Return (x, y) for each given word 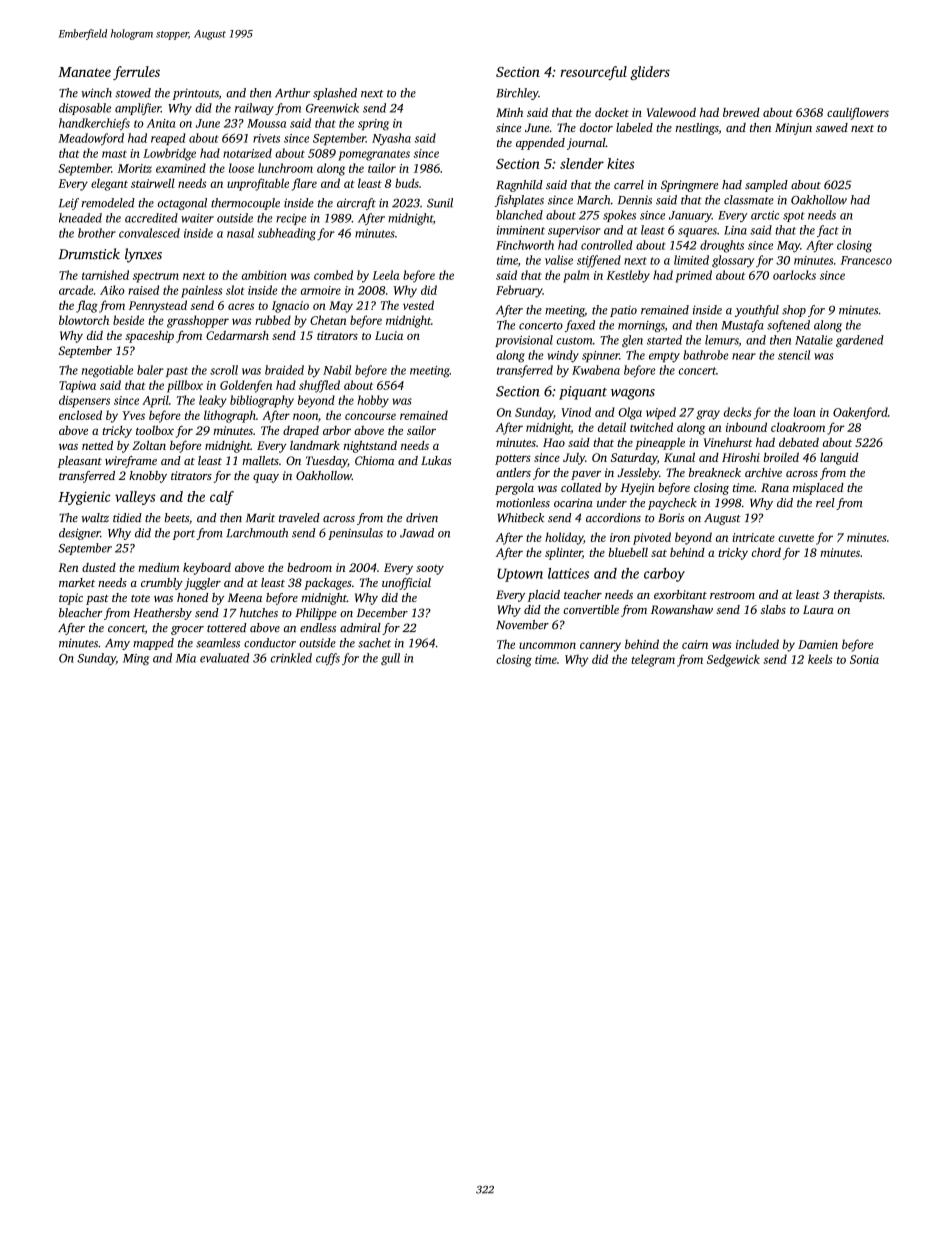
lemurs (722, 341)
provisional (524, 341)
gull (390, 659)
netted (97, 445)
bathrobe (705, 355)
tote (140, 598)
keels (820, 659)
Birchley (517, 94)
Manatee (84, 72)
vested (418, 305)
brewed (741, 112)
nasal (240, 233)
